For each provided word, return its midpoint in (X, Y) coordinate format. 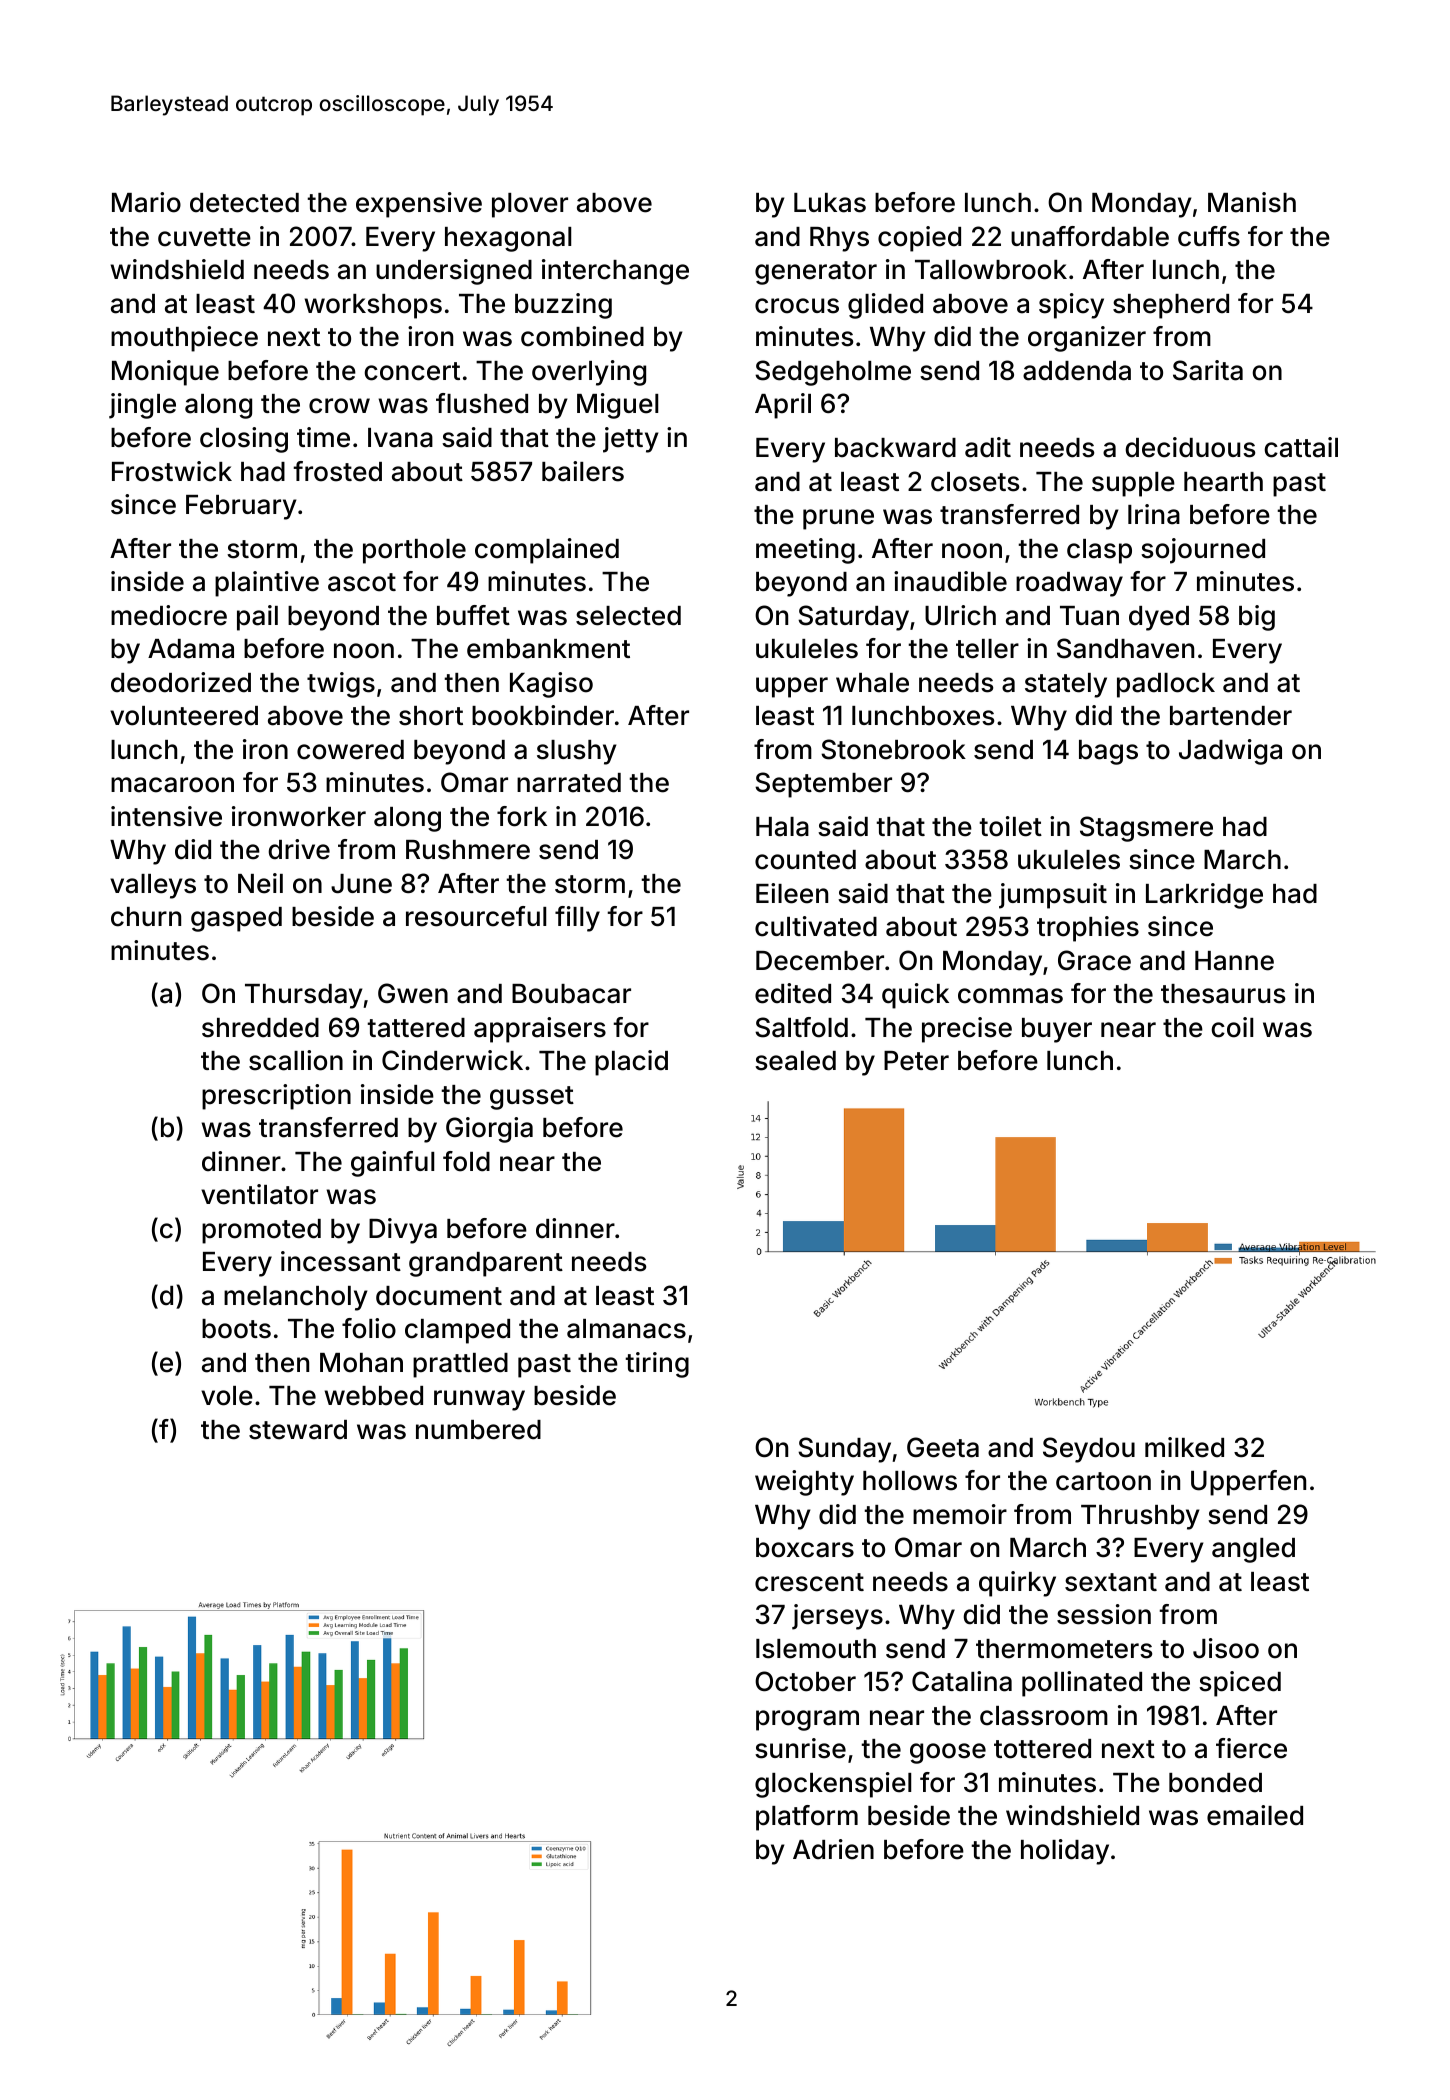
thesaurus (1223, 994)
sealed (795, 1061)
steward (298, 1430)
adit (988, 447)
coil (1232, 1027)
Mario (146, 202)
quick (915, 996)
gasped (236, 919)
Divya (403, 1231)
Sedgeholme (833, 373)
